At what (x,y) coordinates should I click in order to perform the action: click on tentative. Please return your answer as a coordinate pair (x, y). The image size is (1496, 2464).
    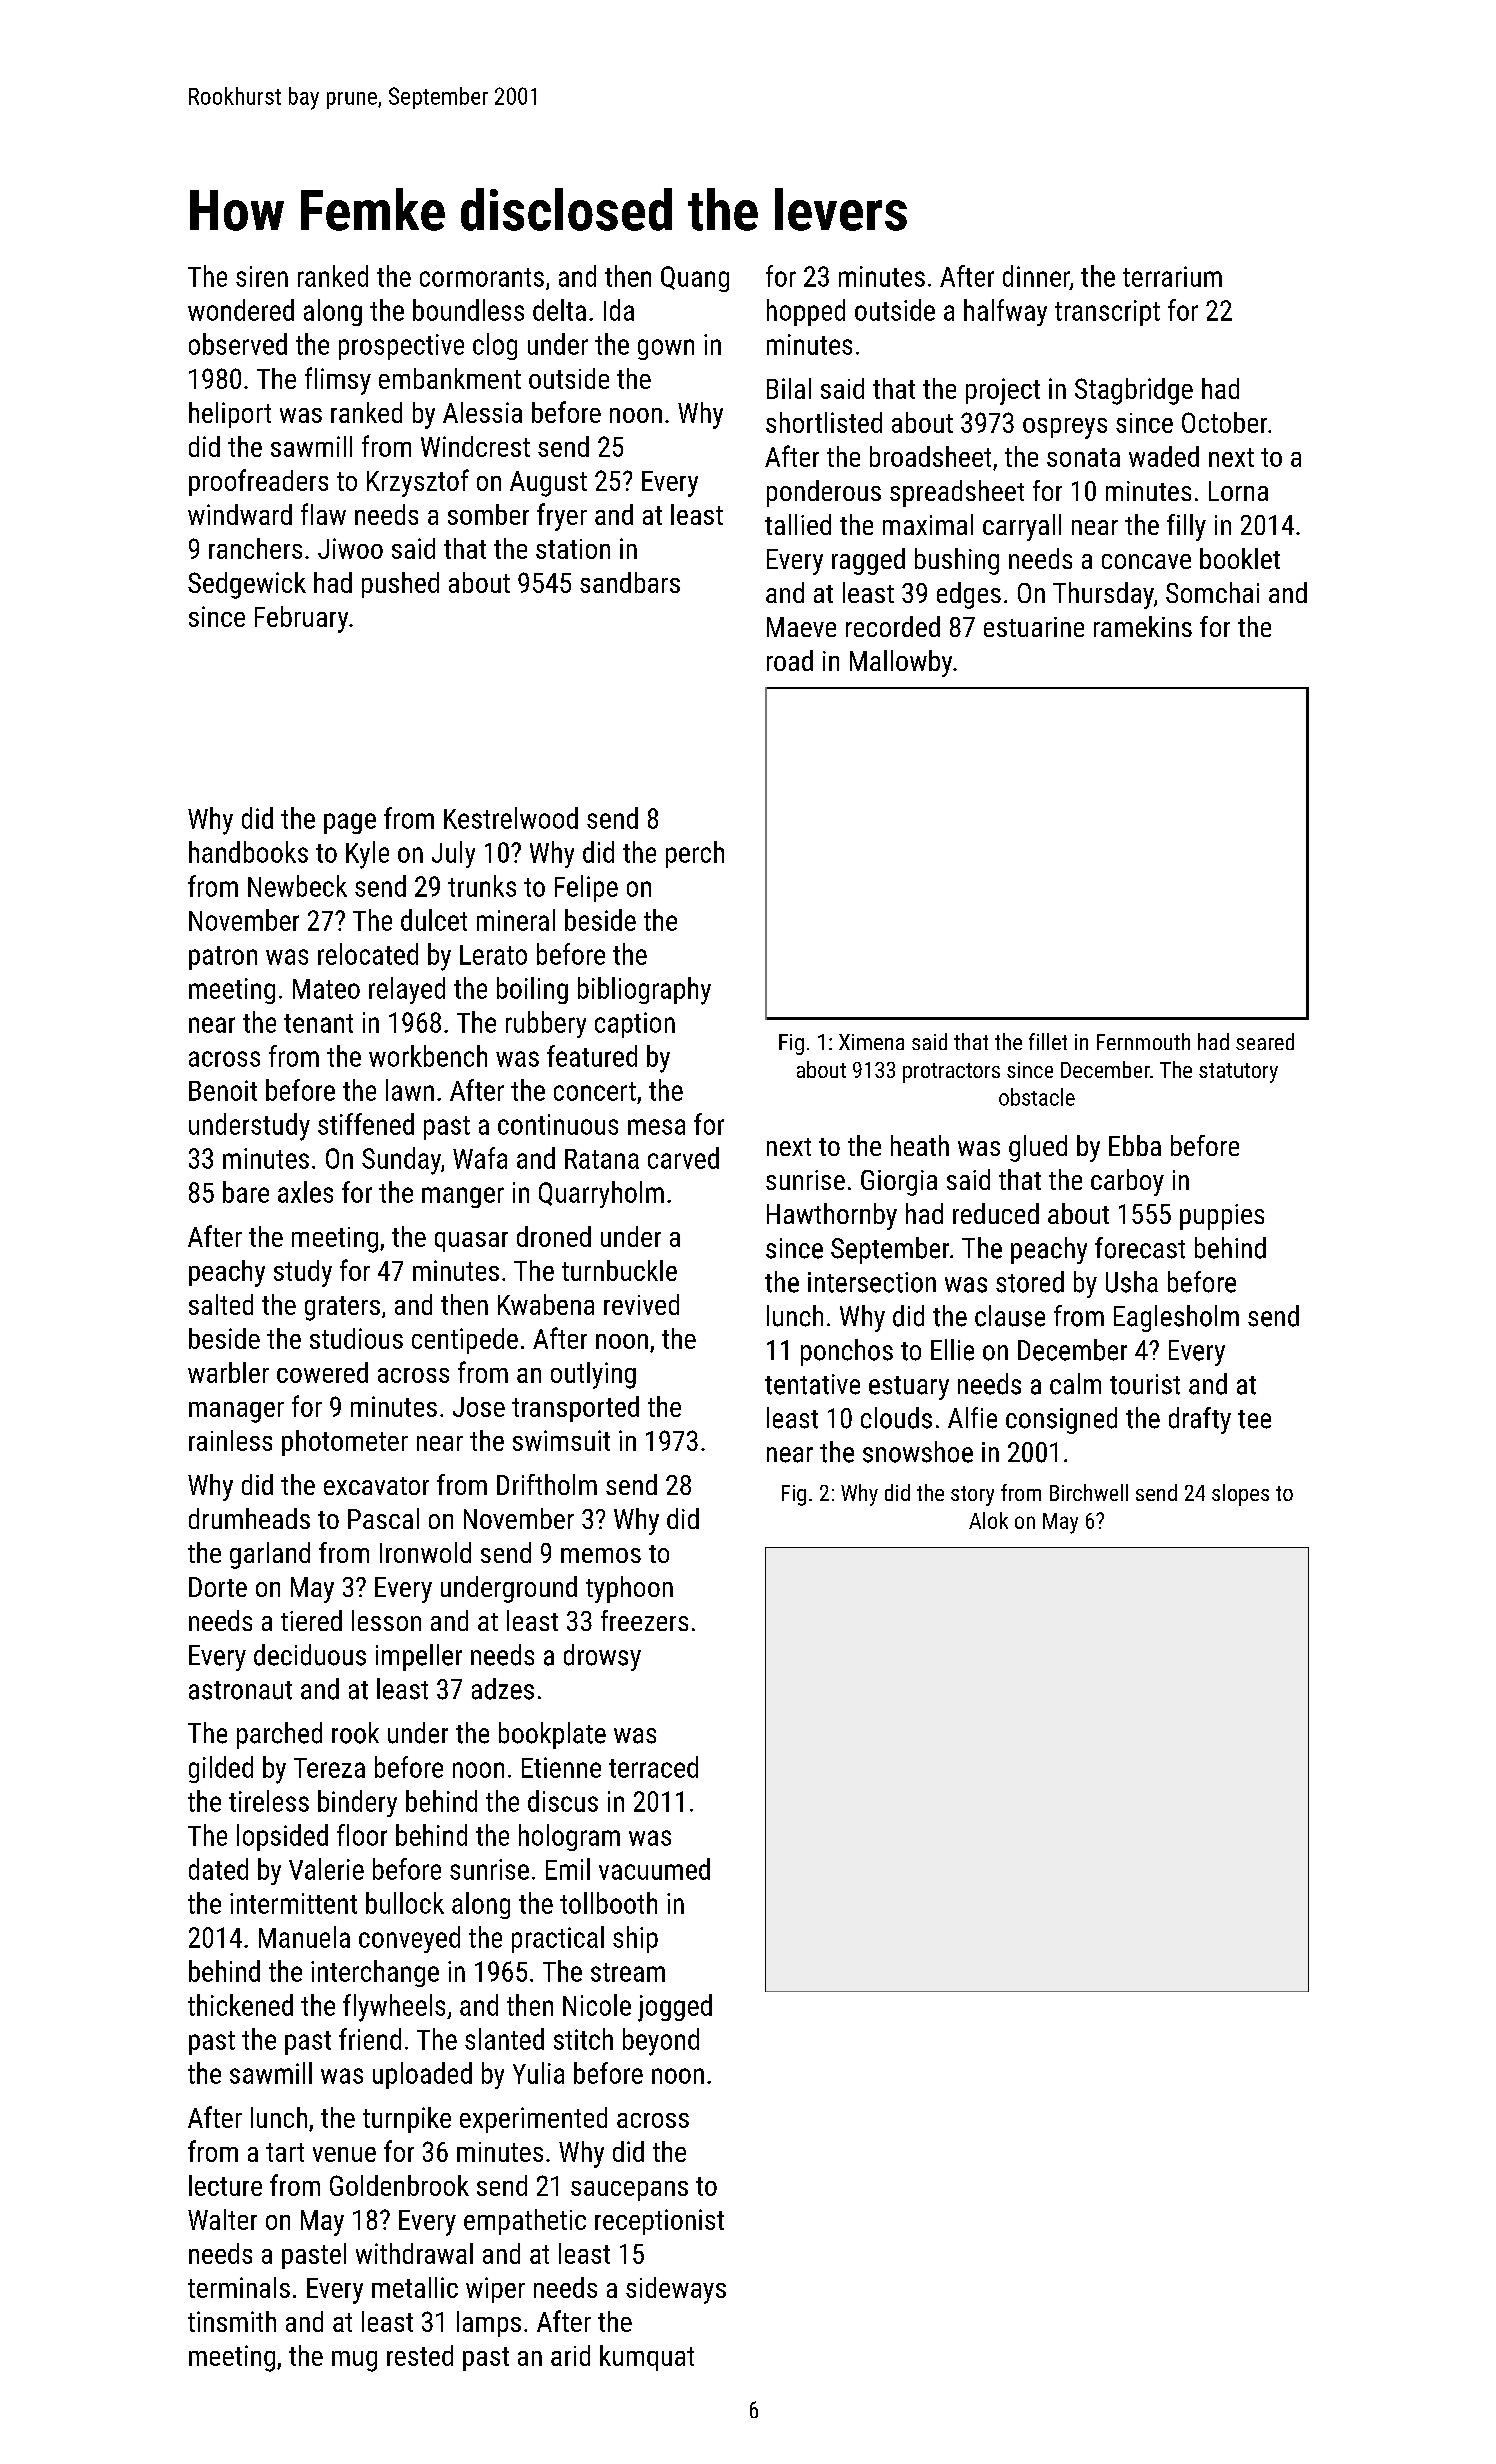
    Looking at the image, I should click on (812, 1384).
